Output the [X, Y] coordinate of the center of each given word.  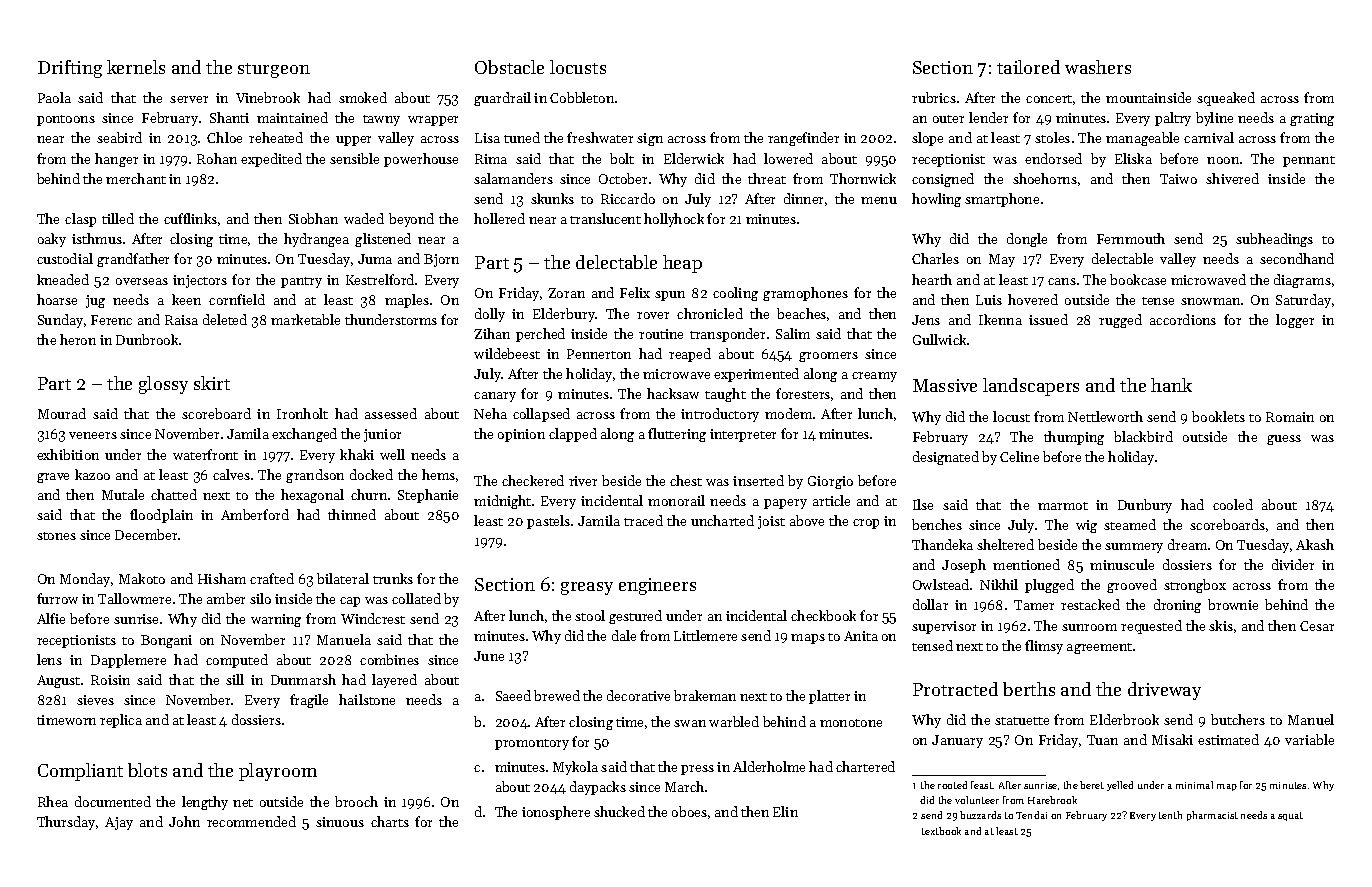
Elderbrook [1124, 719]
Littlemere [705, 635]
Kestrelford [380, 279]
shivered [1232, 178]
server [189, 99]
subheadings [1274, 240]
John [184, 821]
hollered [499, 218]
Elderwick [694, 158]
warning [276, 620]
